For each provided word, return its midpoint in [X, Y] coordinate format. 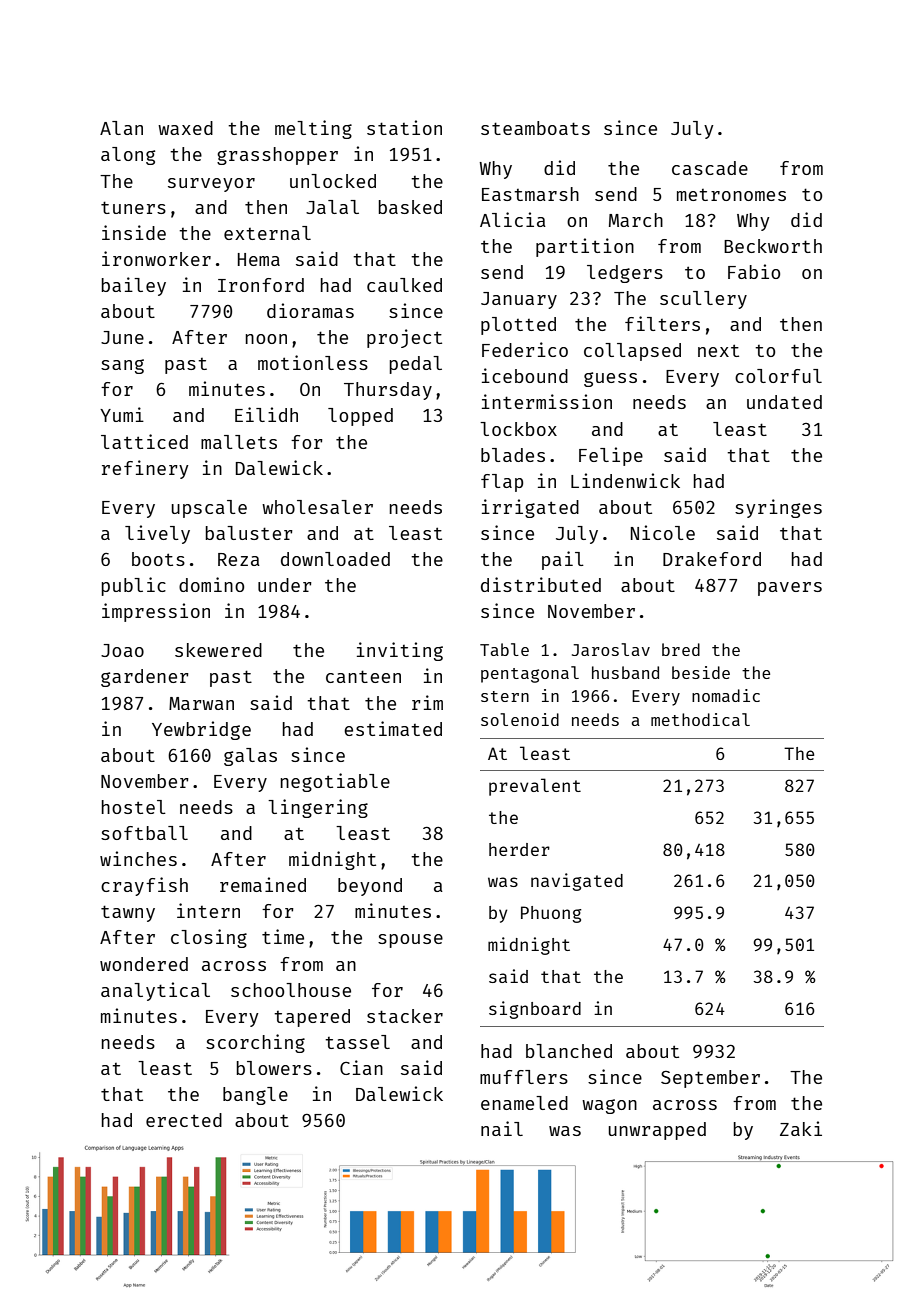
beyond [370, 887]
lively [157, 534]
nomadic [726, 695]
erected [184, 1120]
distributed [541, 584]
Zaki [801, 1128]
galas [250, 757]
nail [502, 1128]
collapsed [632, 352]
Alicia [513, 219]
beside [701, 672]
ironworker [156, 258]
